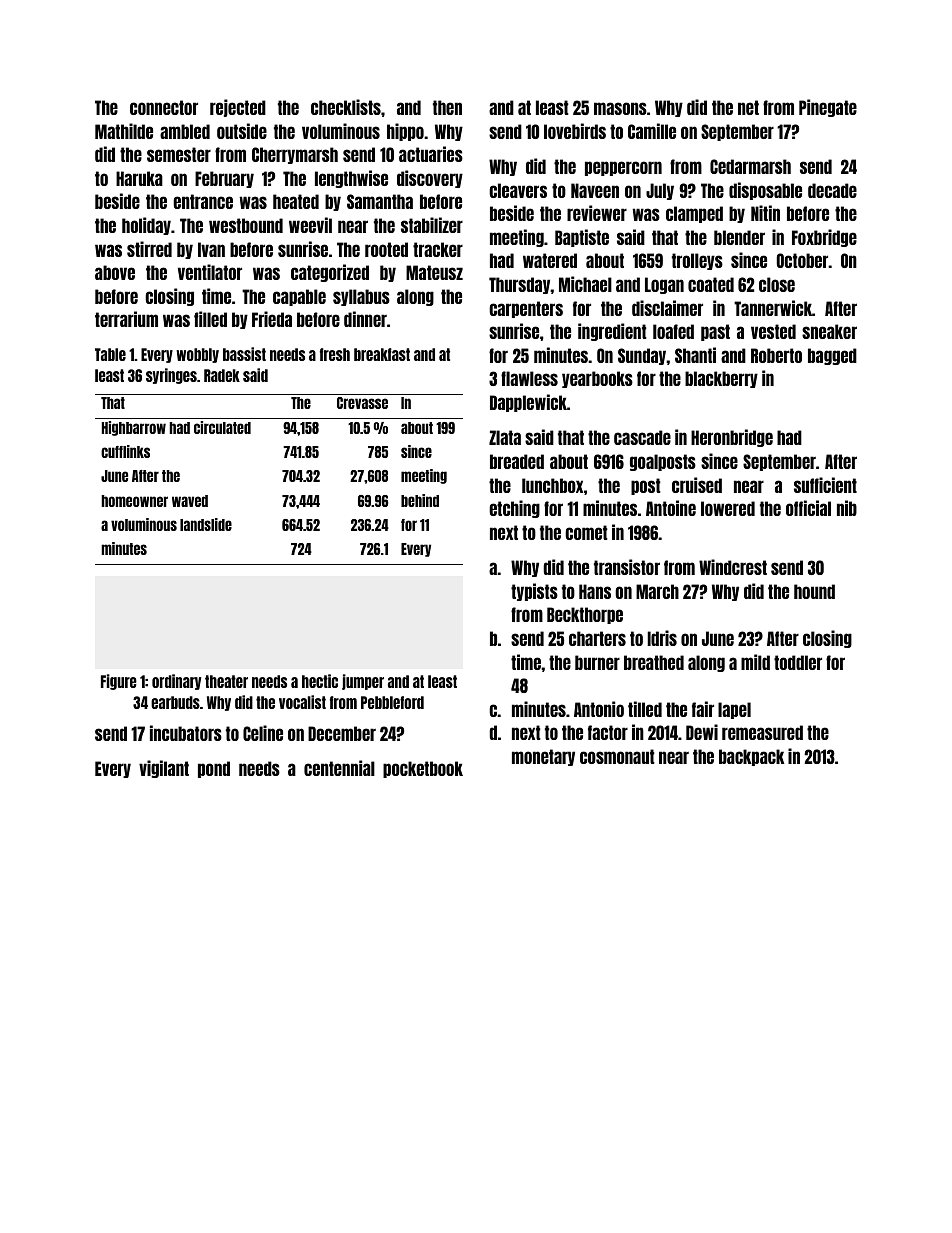  Describe the element at coordinates (238, 108) in the document. I see `rejected` at that location.
